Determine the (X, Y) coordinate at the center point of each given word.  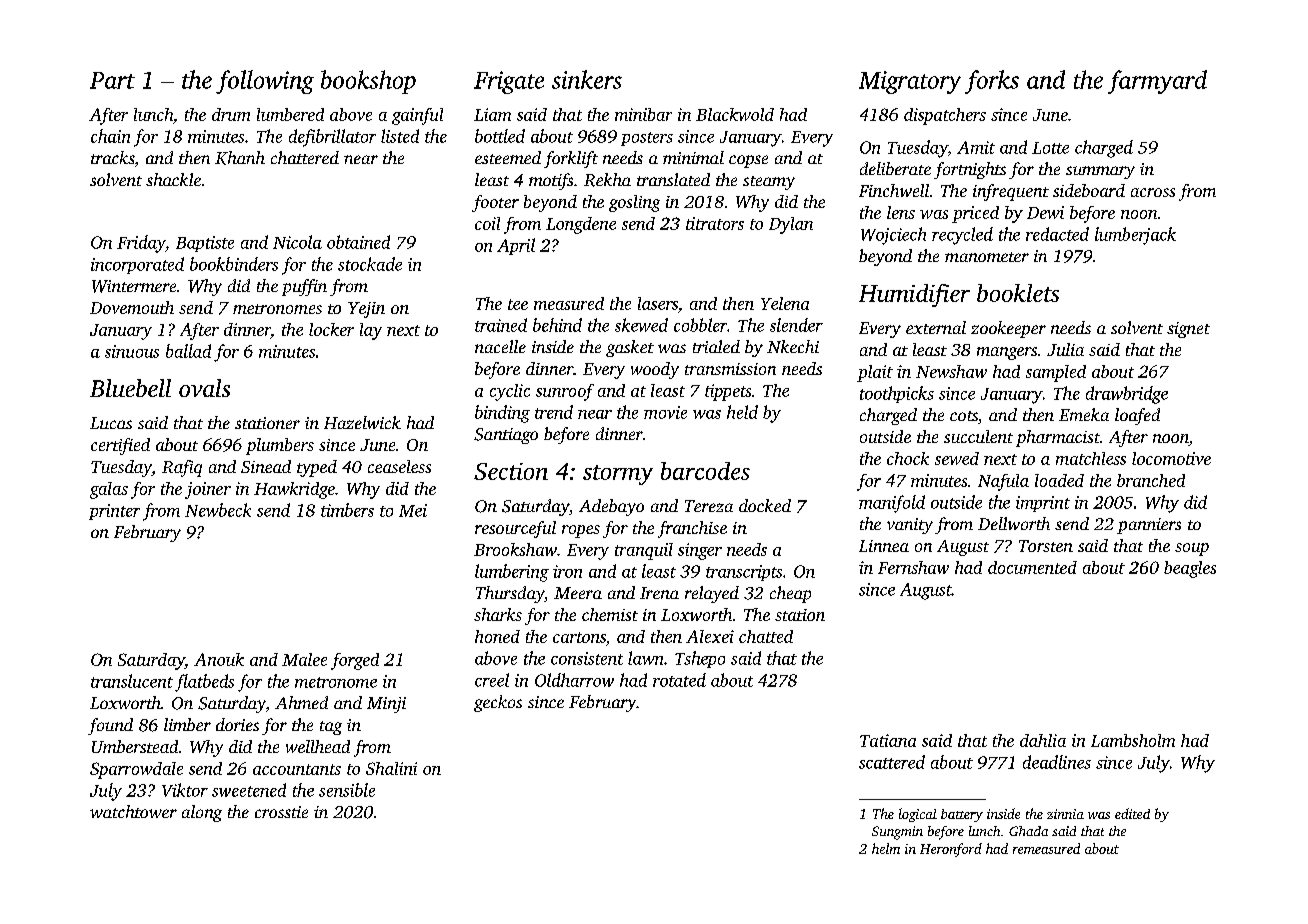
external (936, 327)
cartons (579, 637)
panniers (1149, 526)
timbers (347, 510)
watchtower (133, 811)
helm (886, 848)
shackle (173, 179)
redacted (1057, 234)
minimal (693, 157)
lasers (658, 303)
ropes (581, 531)
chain (110, 136)
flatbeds (204, 683)
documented (1032, 567)
